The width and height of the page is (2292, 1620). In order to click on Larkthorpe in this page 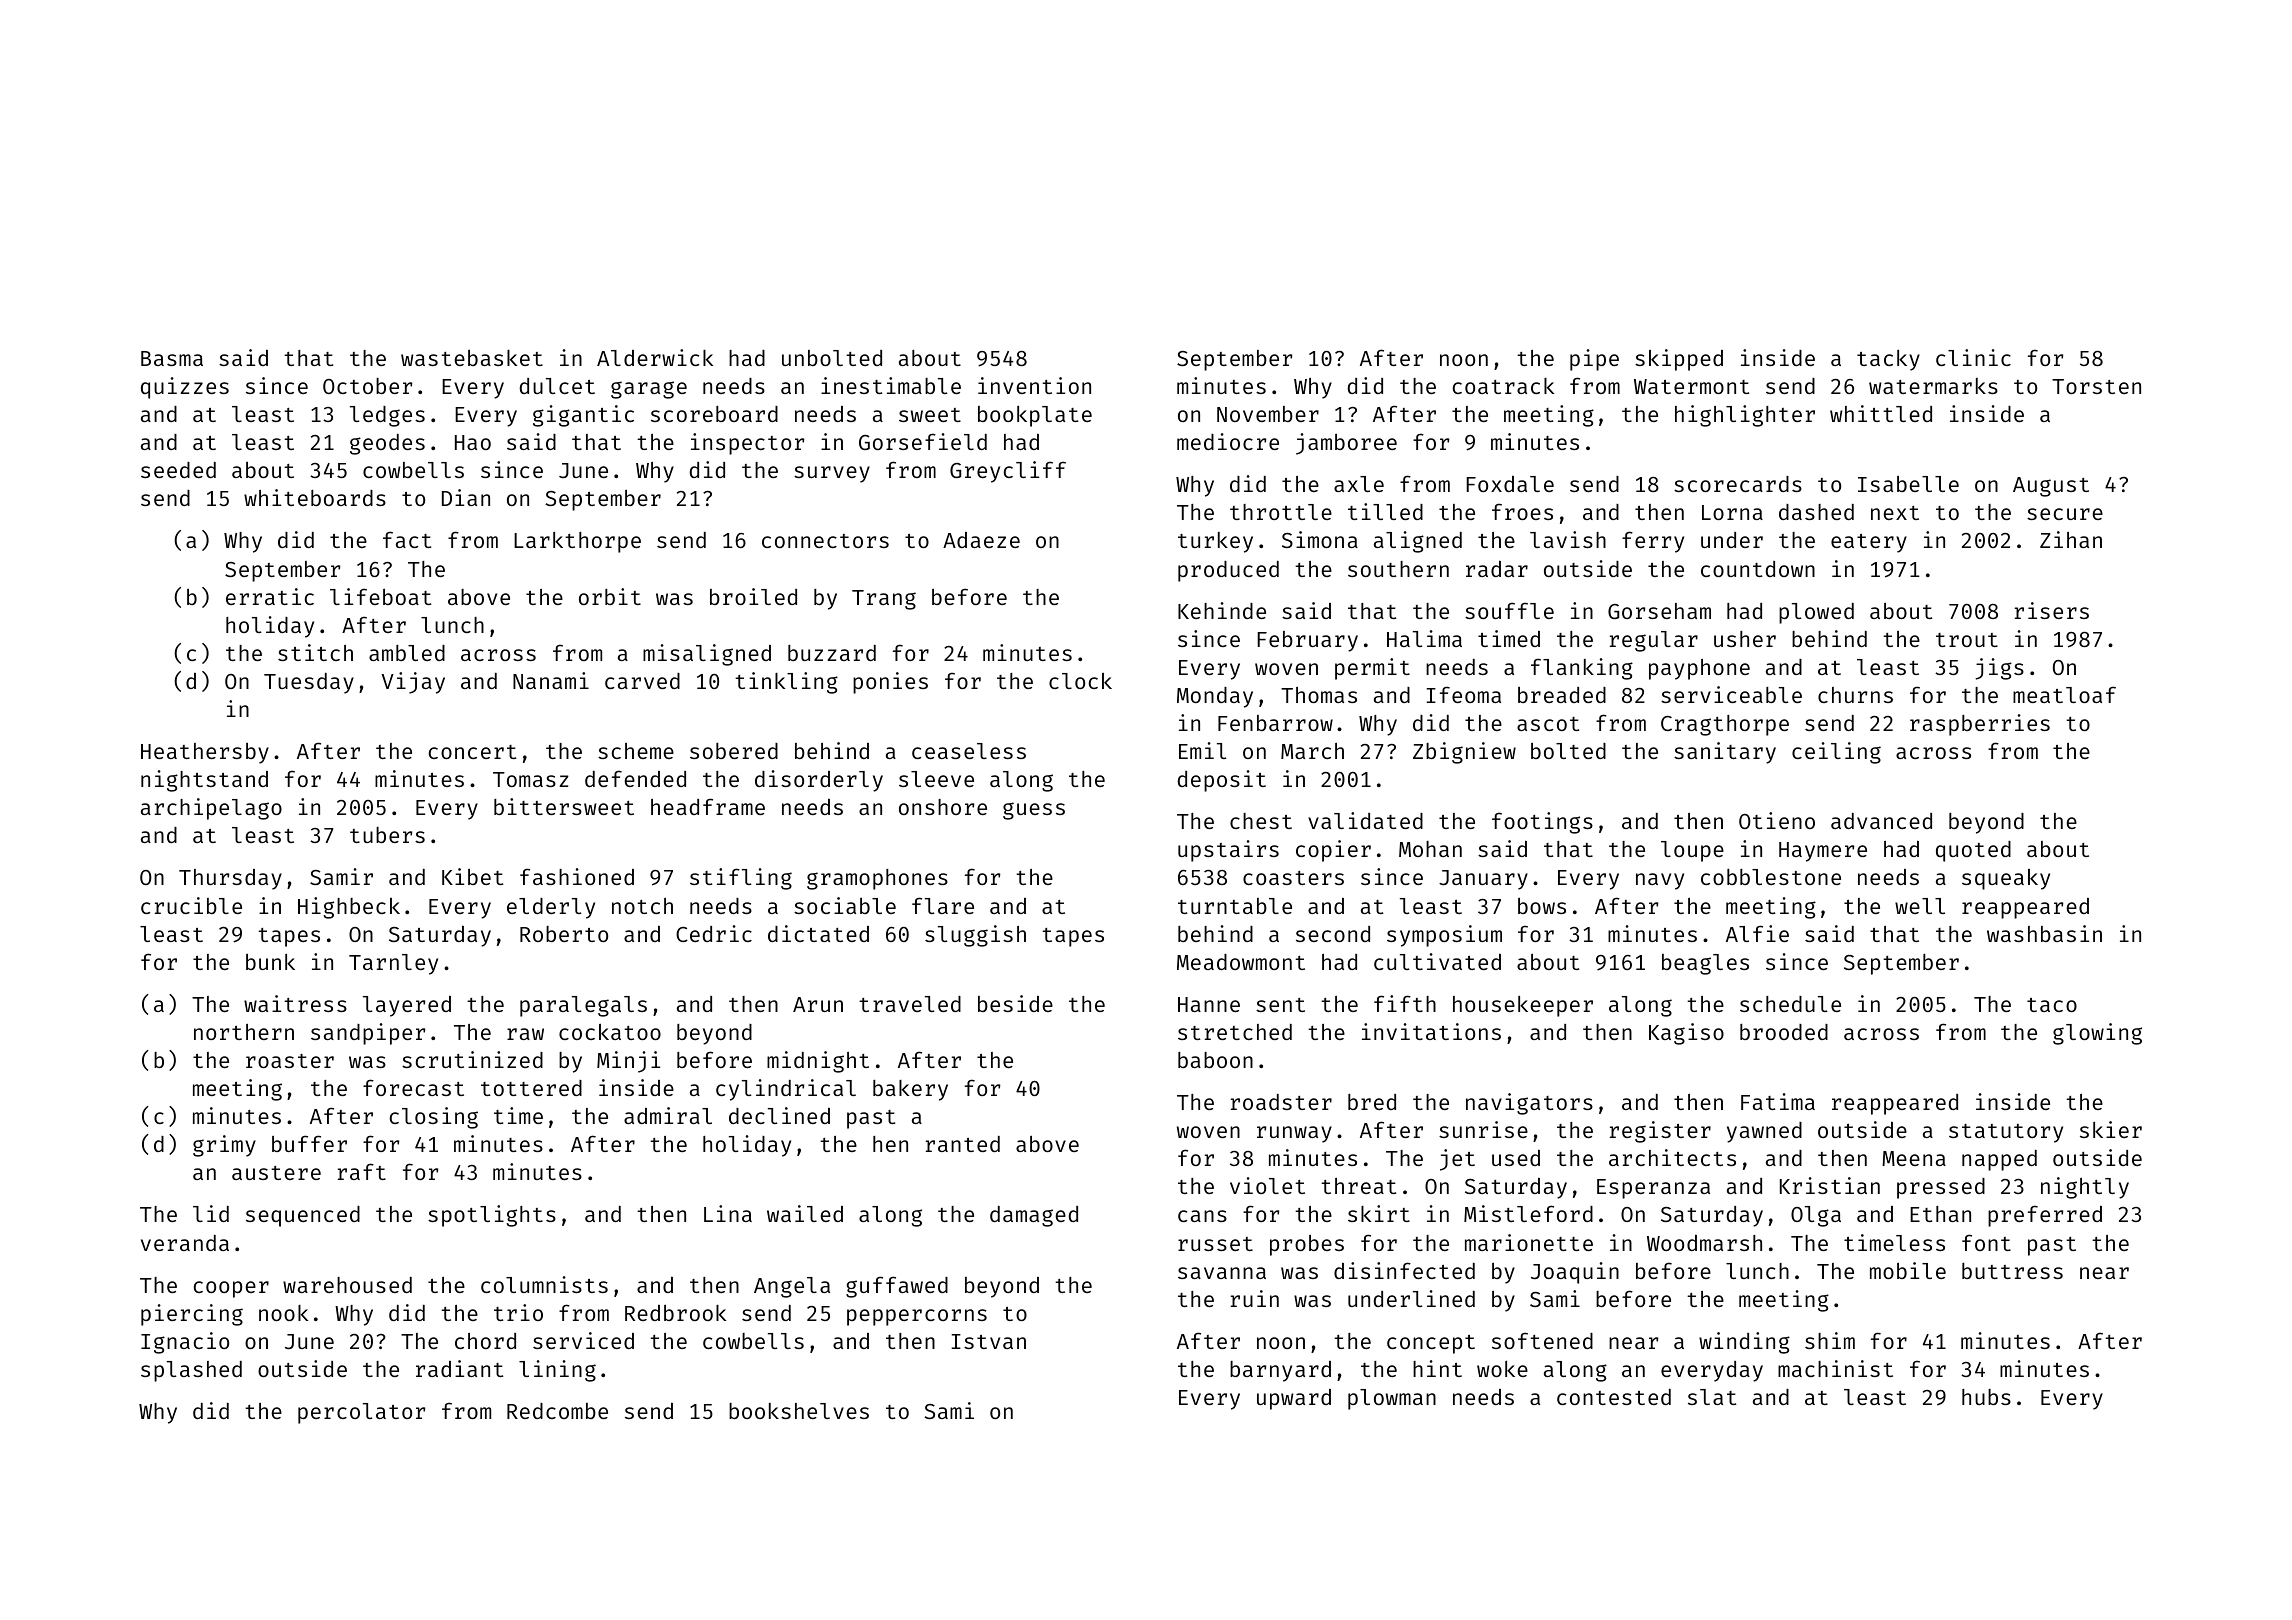, I will do `click(577, 542)`.
